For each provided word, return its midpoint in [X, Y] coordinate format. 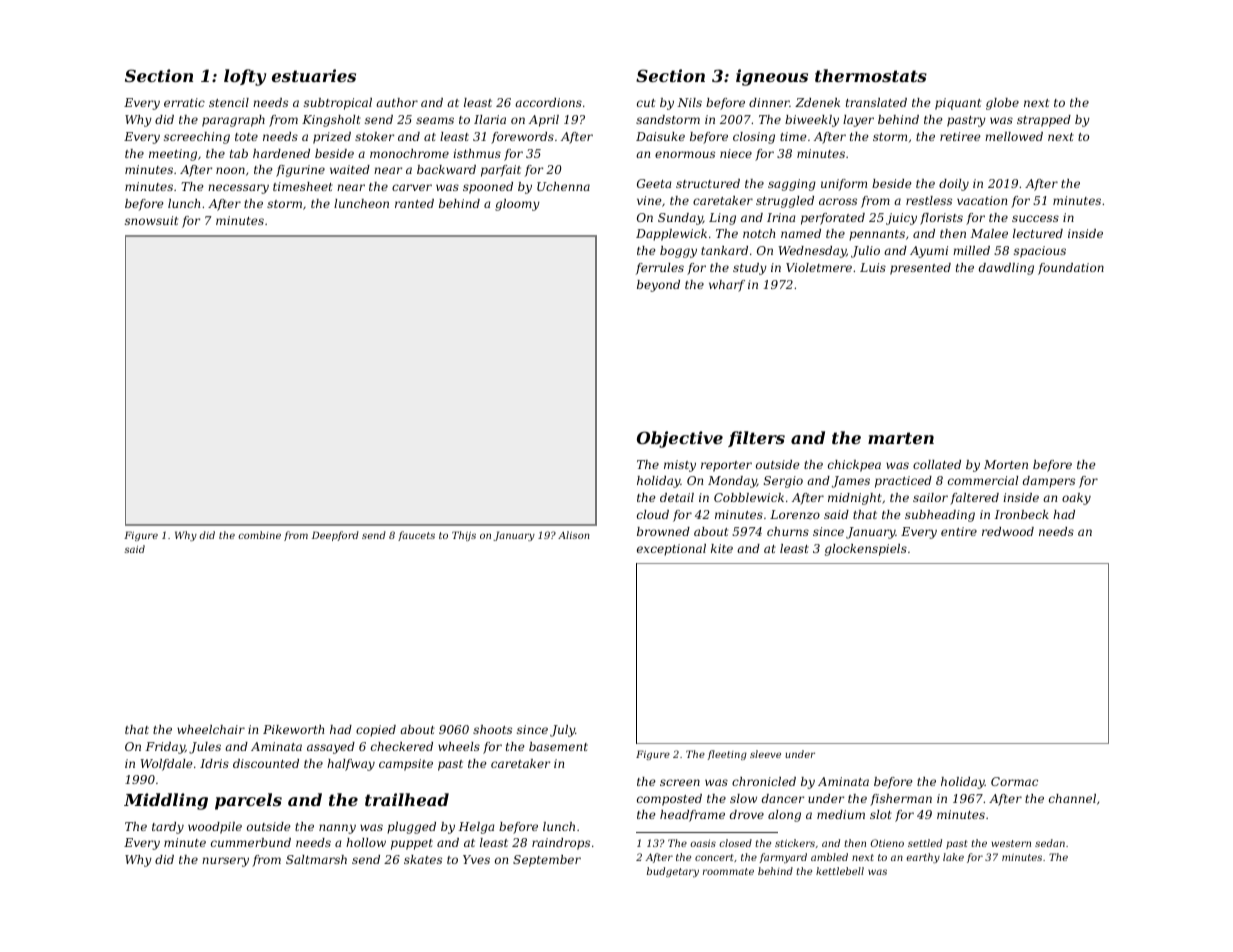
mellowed [1014, 136]
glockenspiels [866, 550]
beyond [658, 286]
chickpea [854, 466]
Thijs [464, 536]
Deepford [335, 536]
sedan [1050, 843]
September [547, 861]
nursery [225, 862]
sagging [792, 185]
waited [350, 169]
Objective [680, 439]
